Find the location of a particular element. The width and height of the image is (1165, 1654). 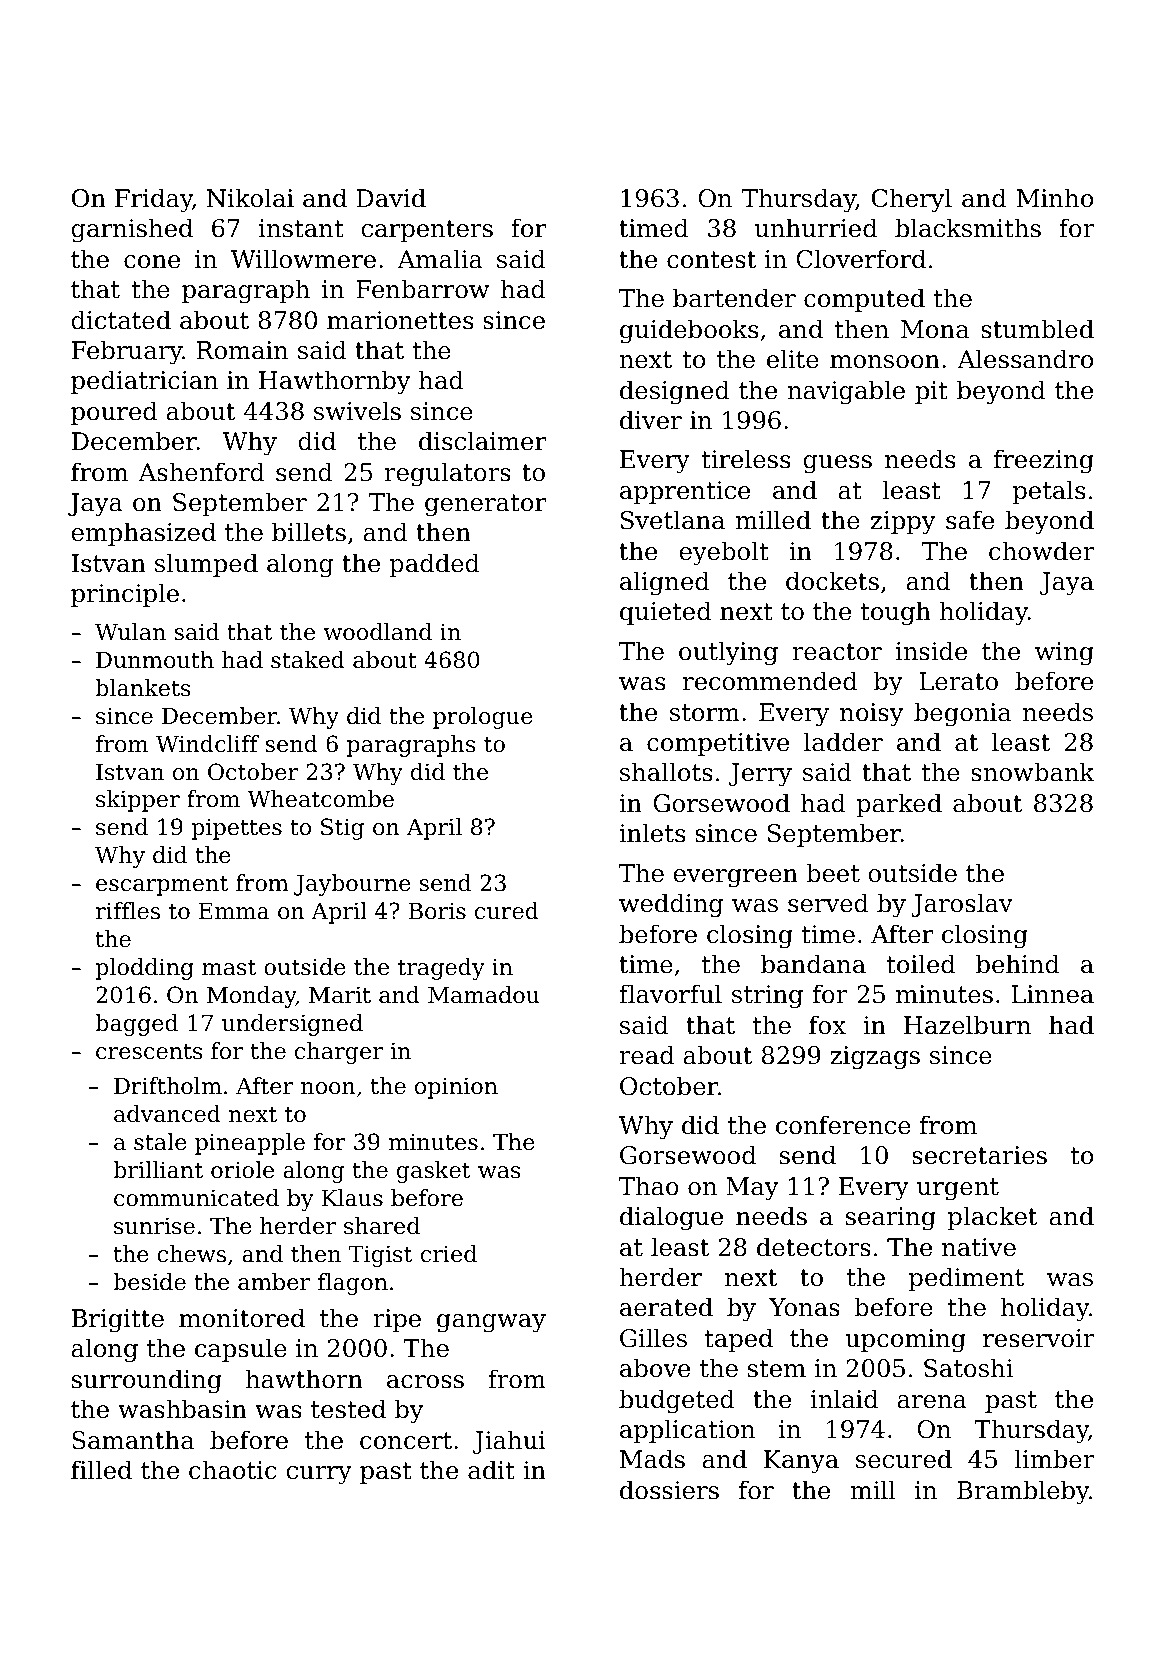

staked is located at coordinates (308, 660).
